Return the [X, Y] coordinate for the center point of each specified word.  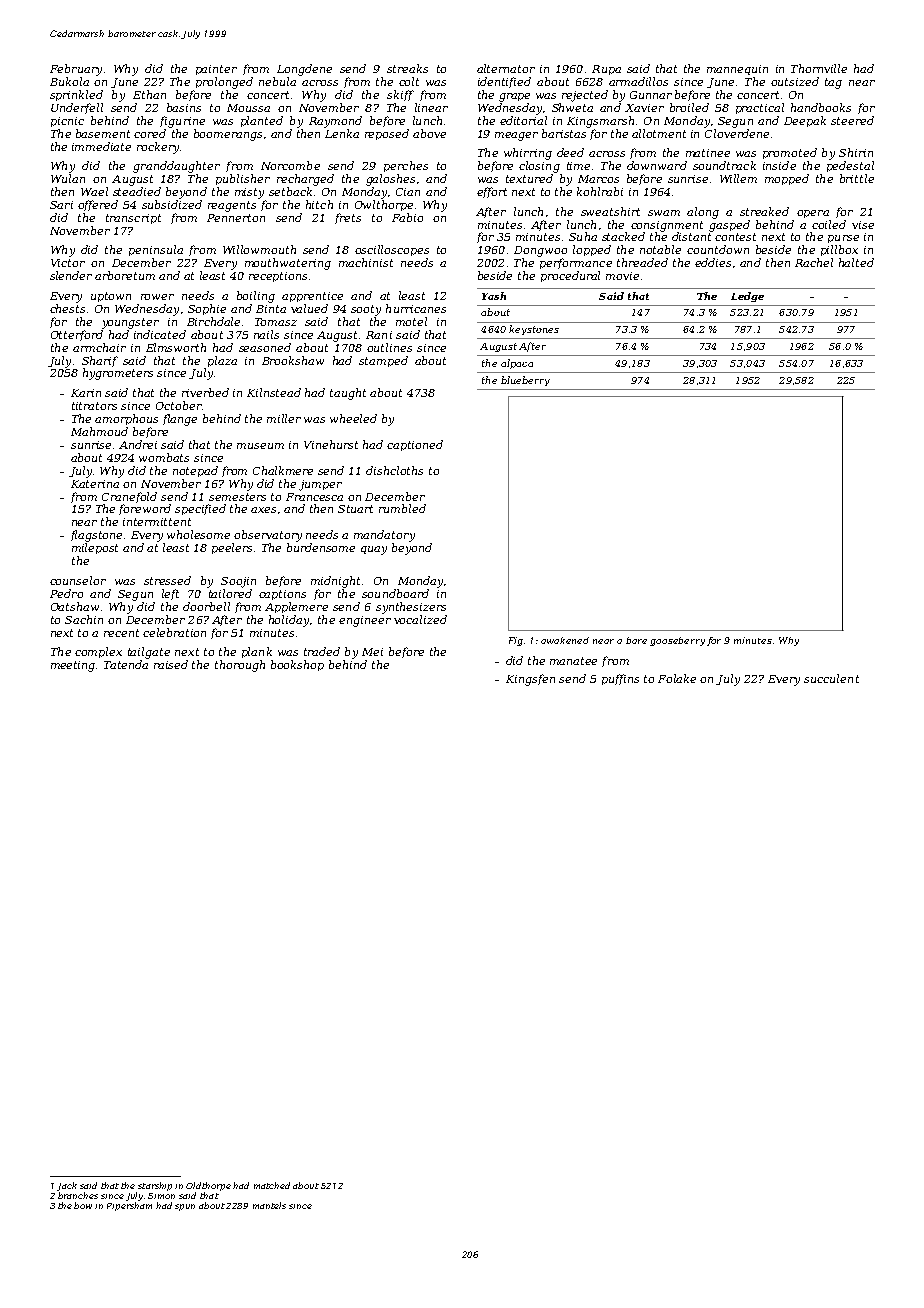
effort [492, 192]
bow [83, 1205]
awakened [565, 640]
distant [691, 236]
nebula [277, 81]
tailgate [149, 653]
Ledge [747, 297]
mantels [269, 1205]
